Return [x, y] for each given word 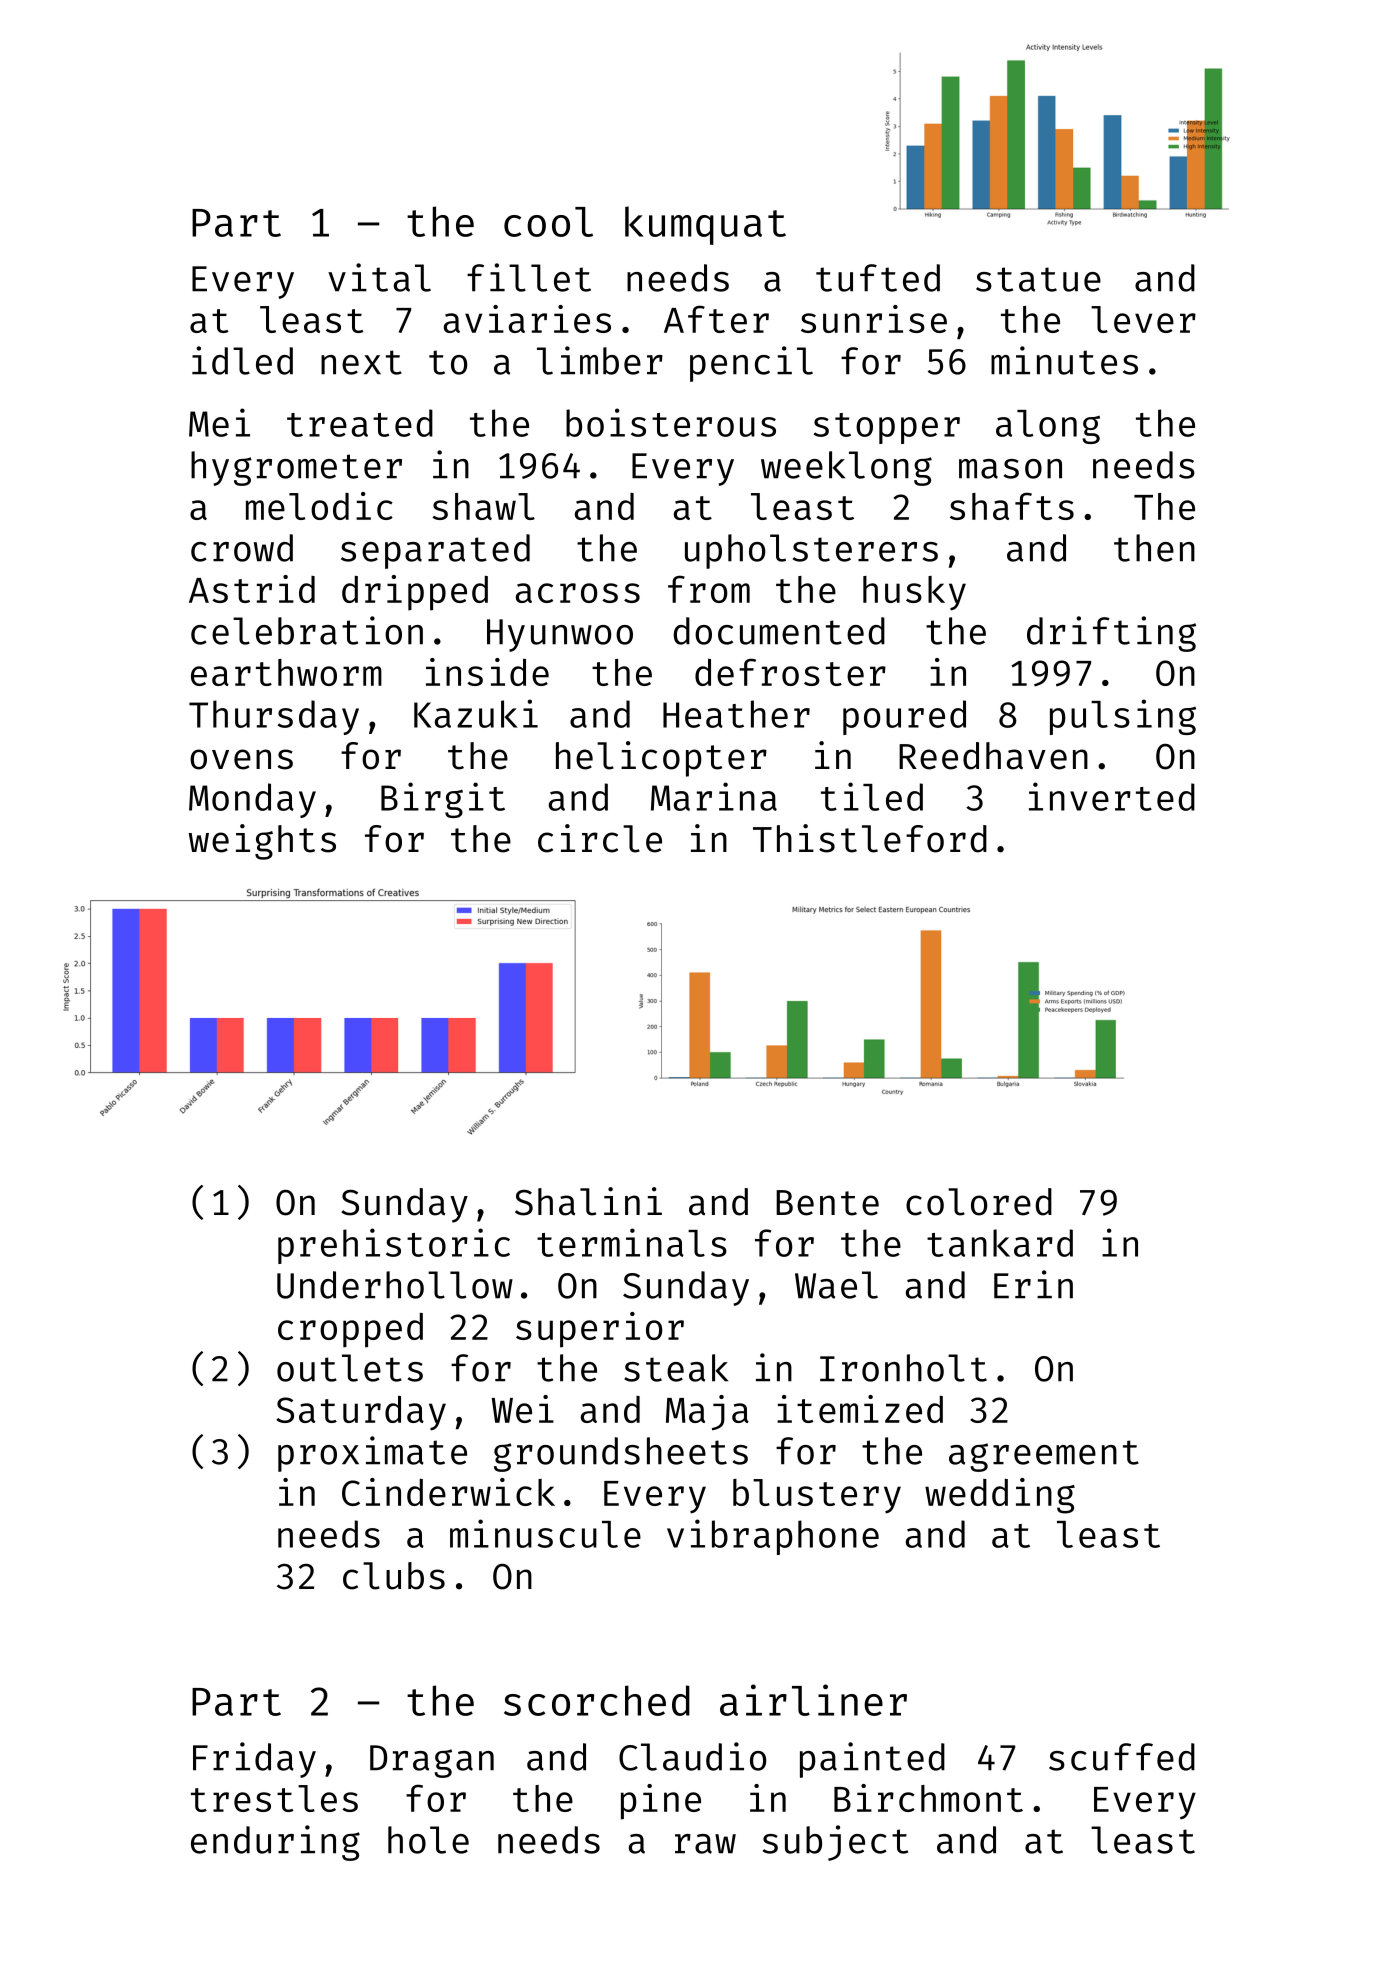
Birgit [443, 800]
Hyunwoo [560, 635]
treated [360, 423]
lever [1143, 319]
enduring [275, 1843]
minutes [1064, 360]
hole [428, 1840]
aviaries [527, 319]
